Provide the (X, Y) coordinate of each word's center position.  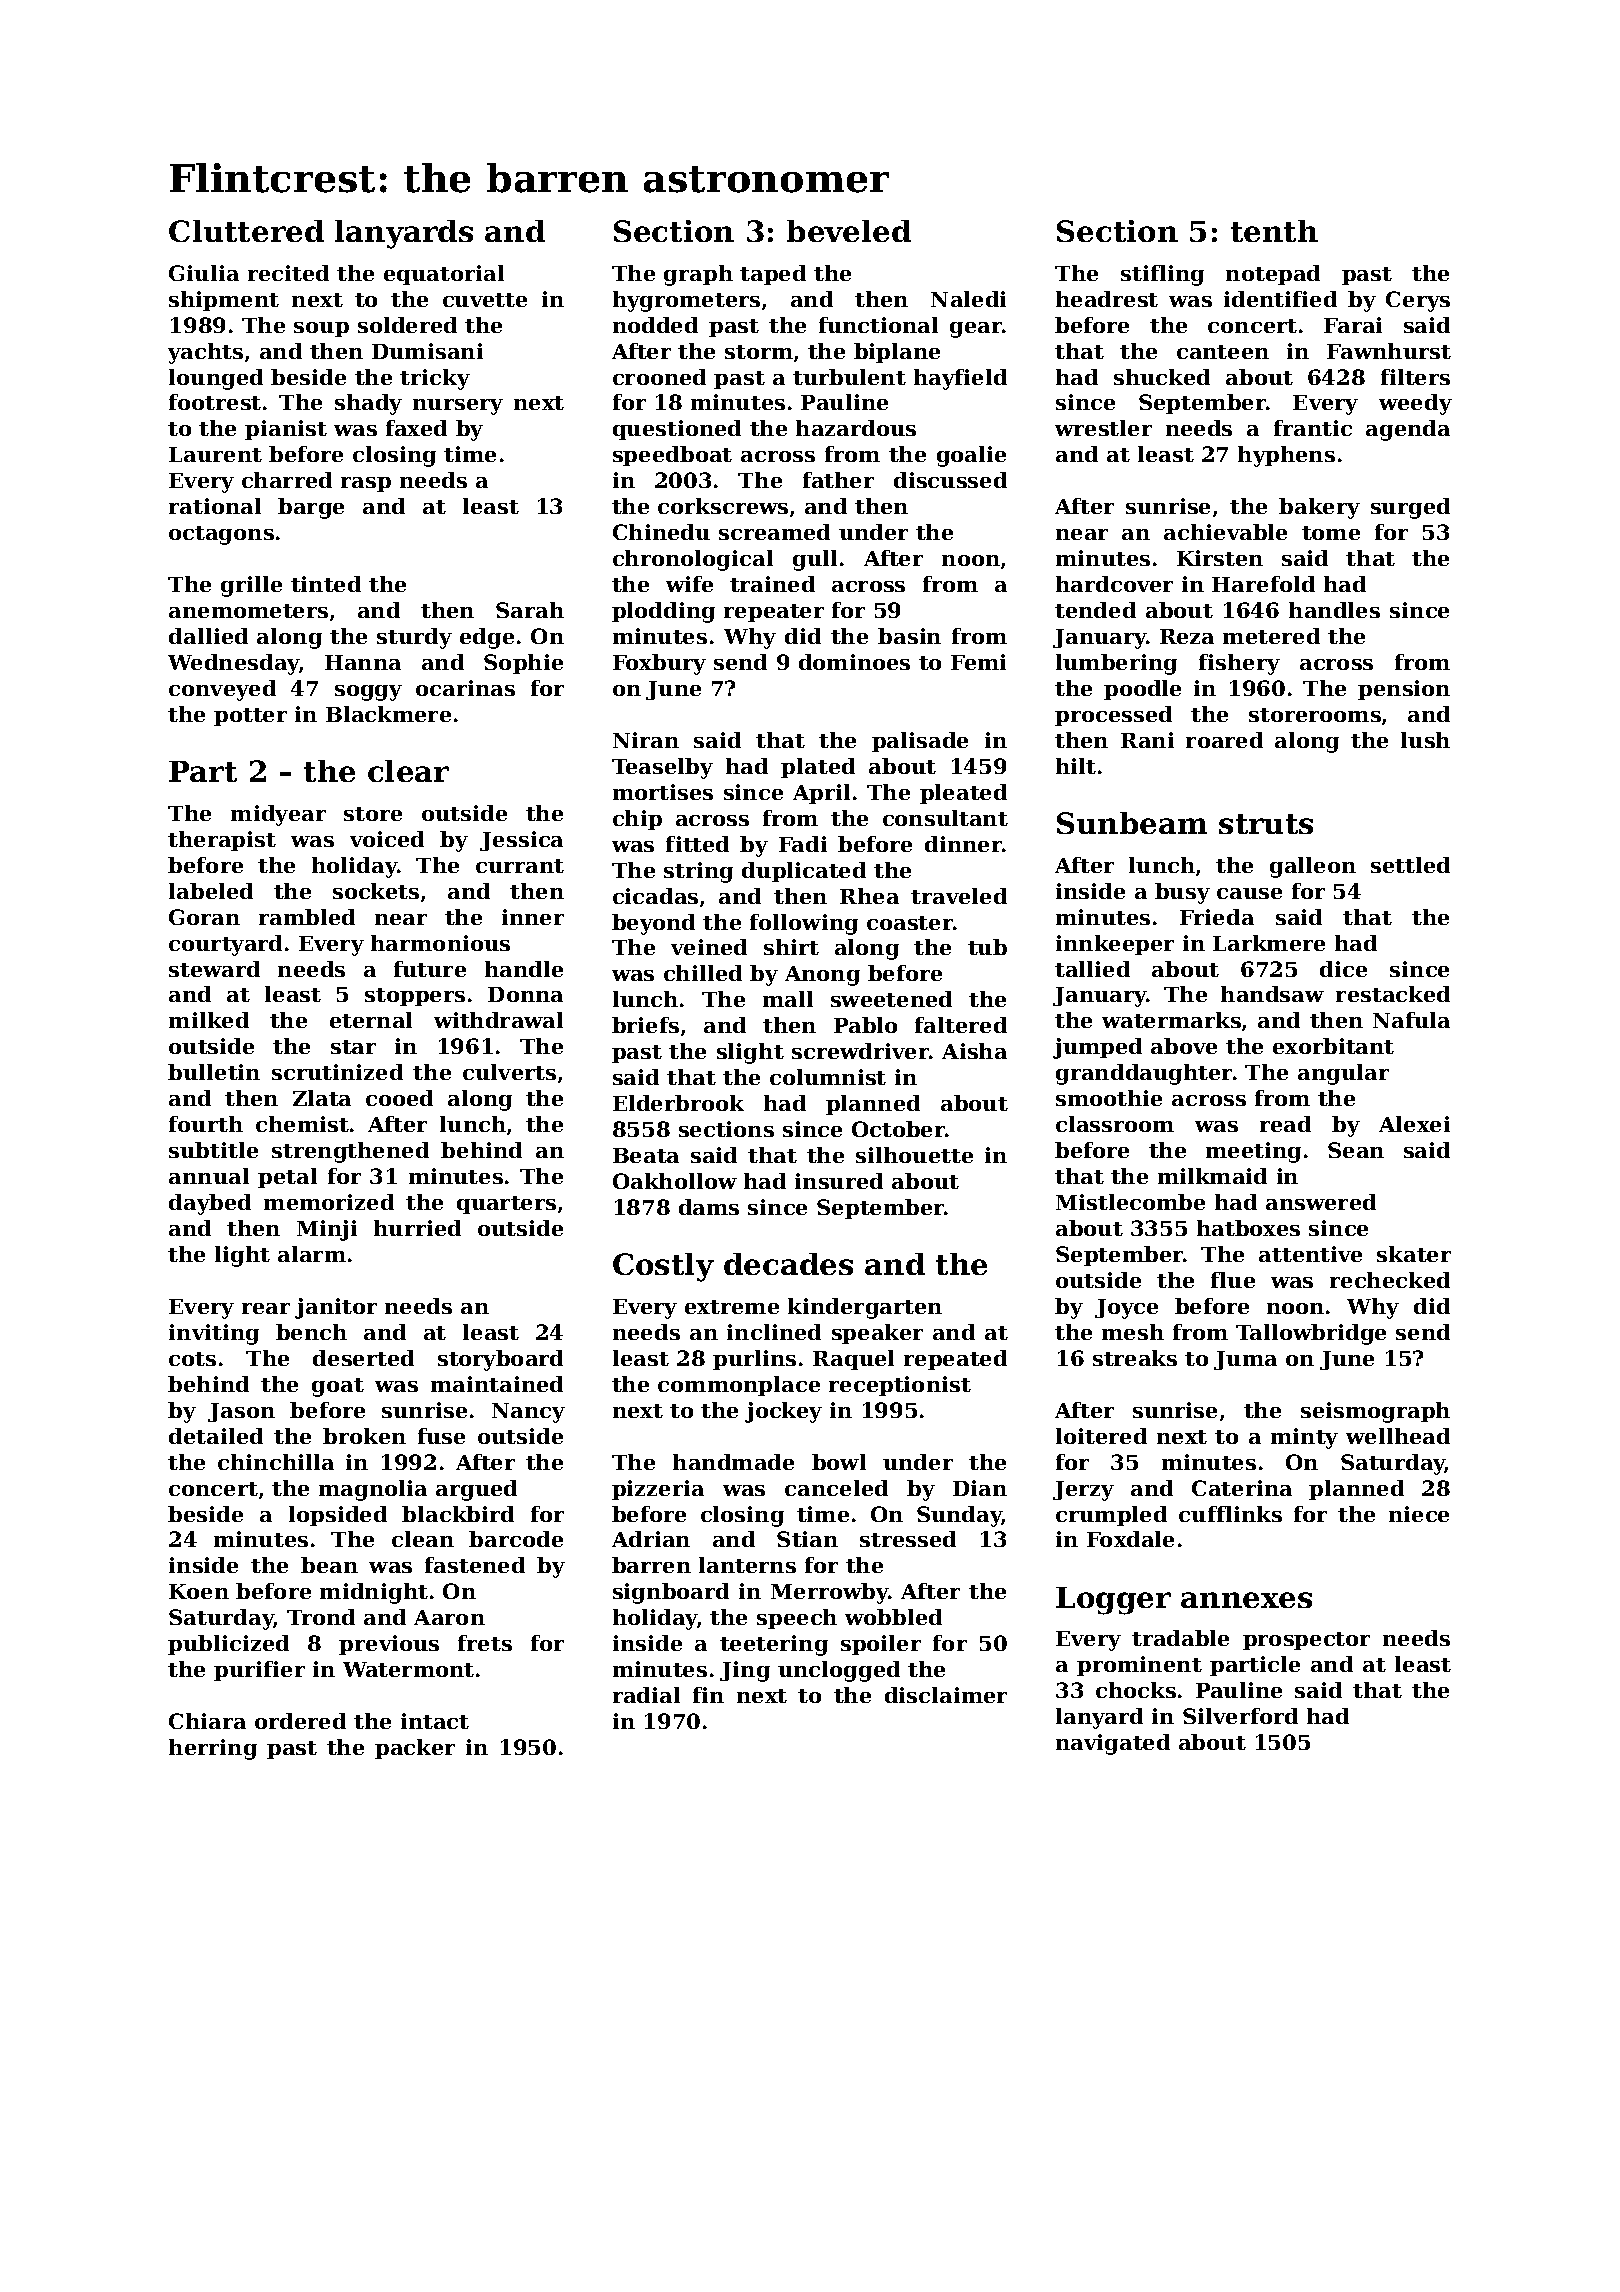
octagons (221, 535)
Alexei (1414, 1124)
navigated (1113, 1744)
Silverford (1240, 1716)
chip (637, 820)
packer (415, 1749)
